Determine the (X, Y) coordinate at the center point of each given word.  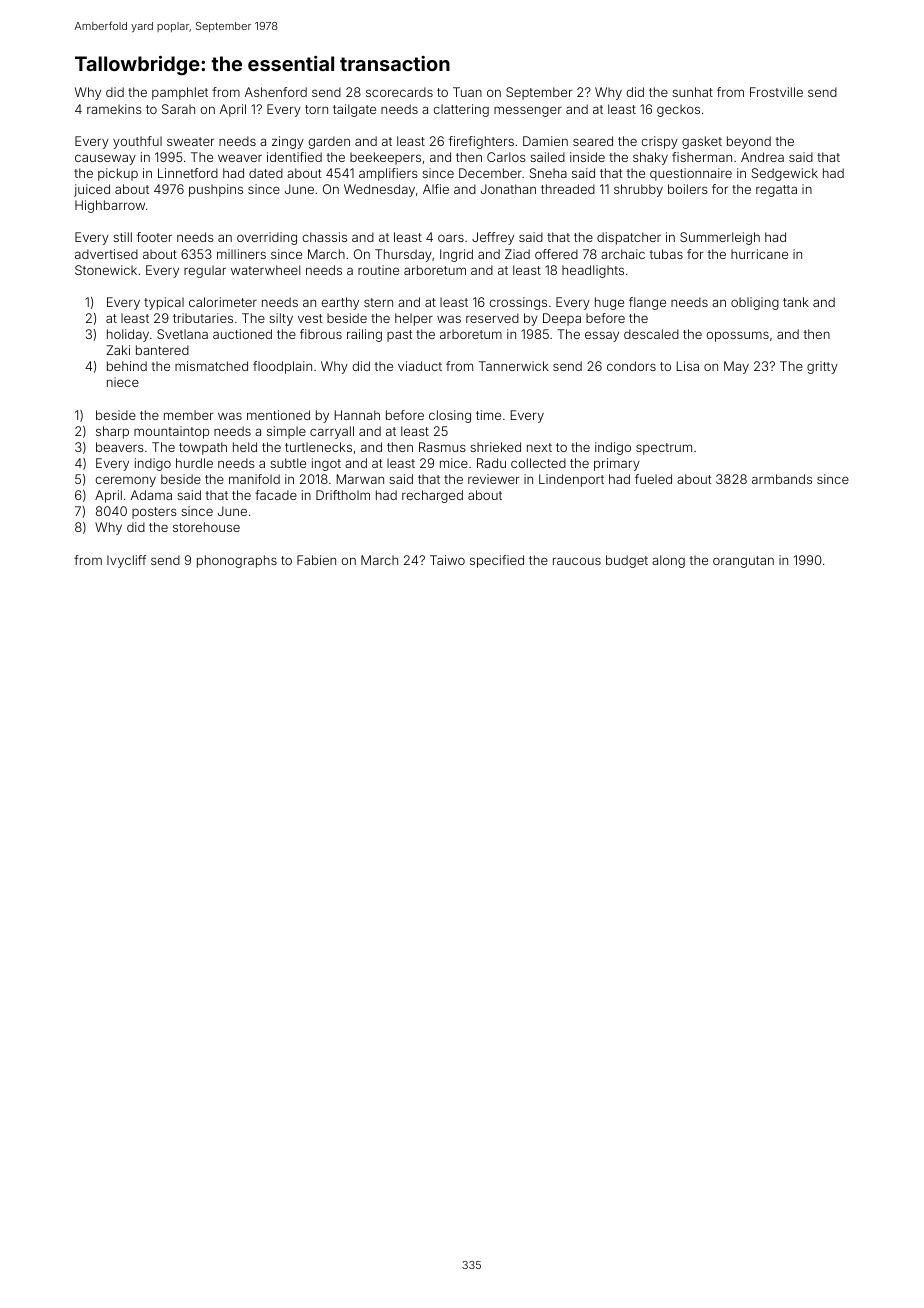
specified (497, 561)
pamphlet (180, 93)
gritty (822, 367)
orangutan (743, 562)
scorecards (399, 92)
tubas (666, 254)
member (188, 415)
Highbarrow (110, 206)
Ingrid (456, 255)
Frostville (776, 92)
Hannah (357, 415)
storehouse (206, 527)
